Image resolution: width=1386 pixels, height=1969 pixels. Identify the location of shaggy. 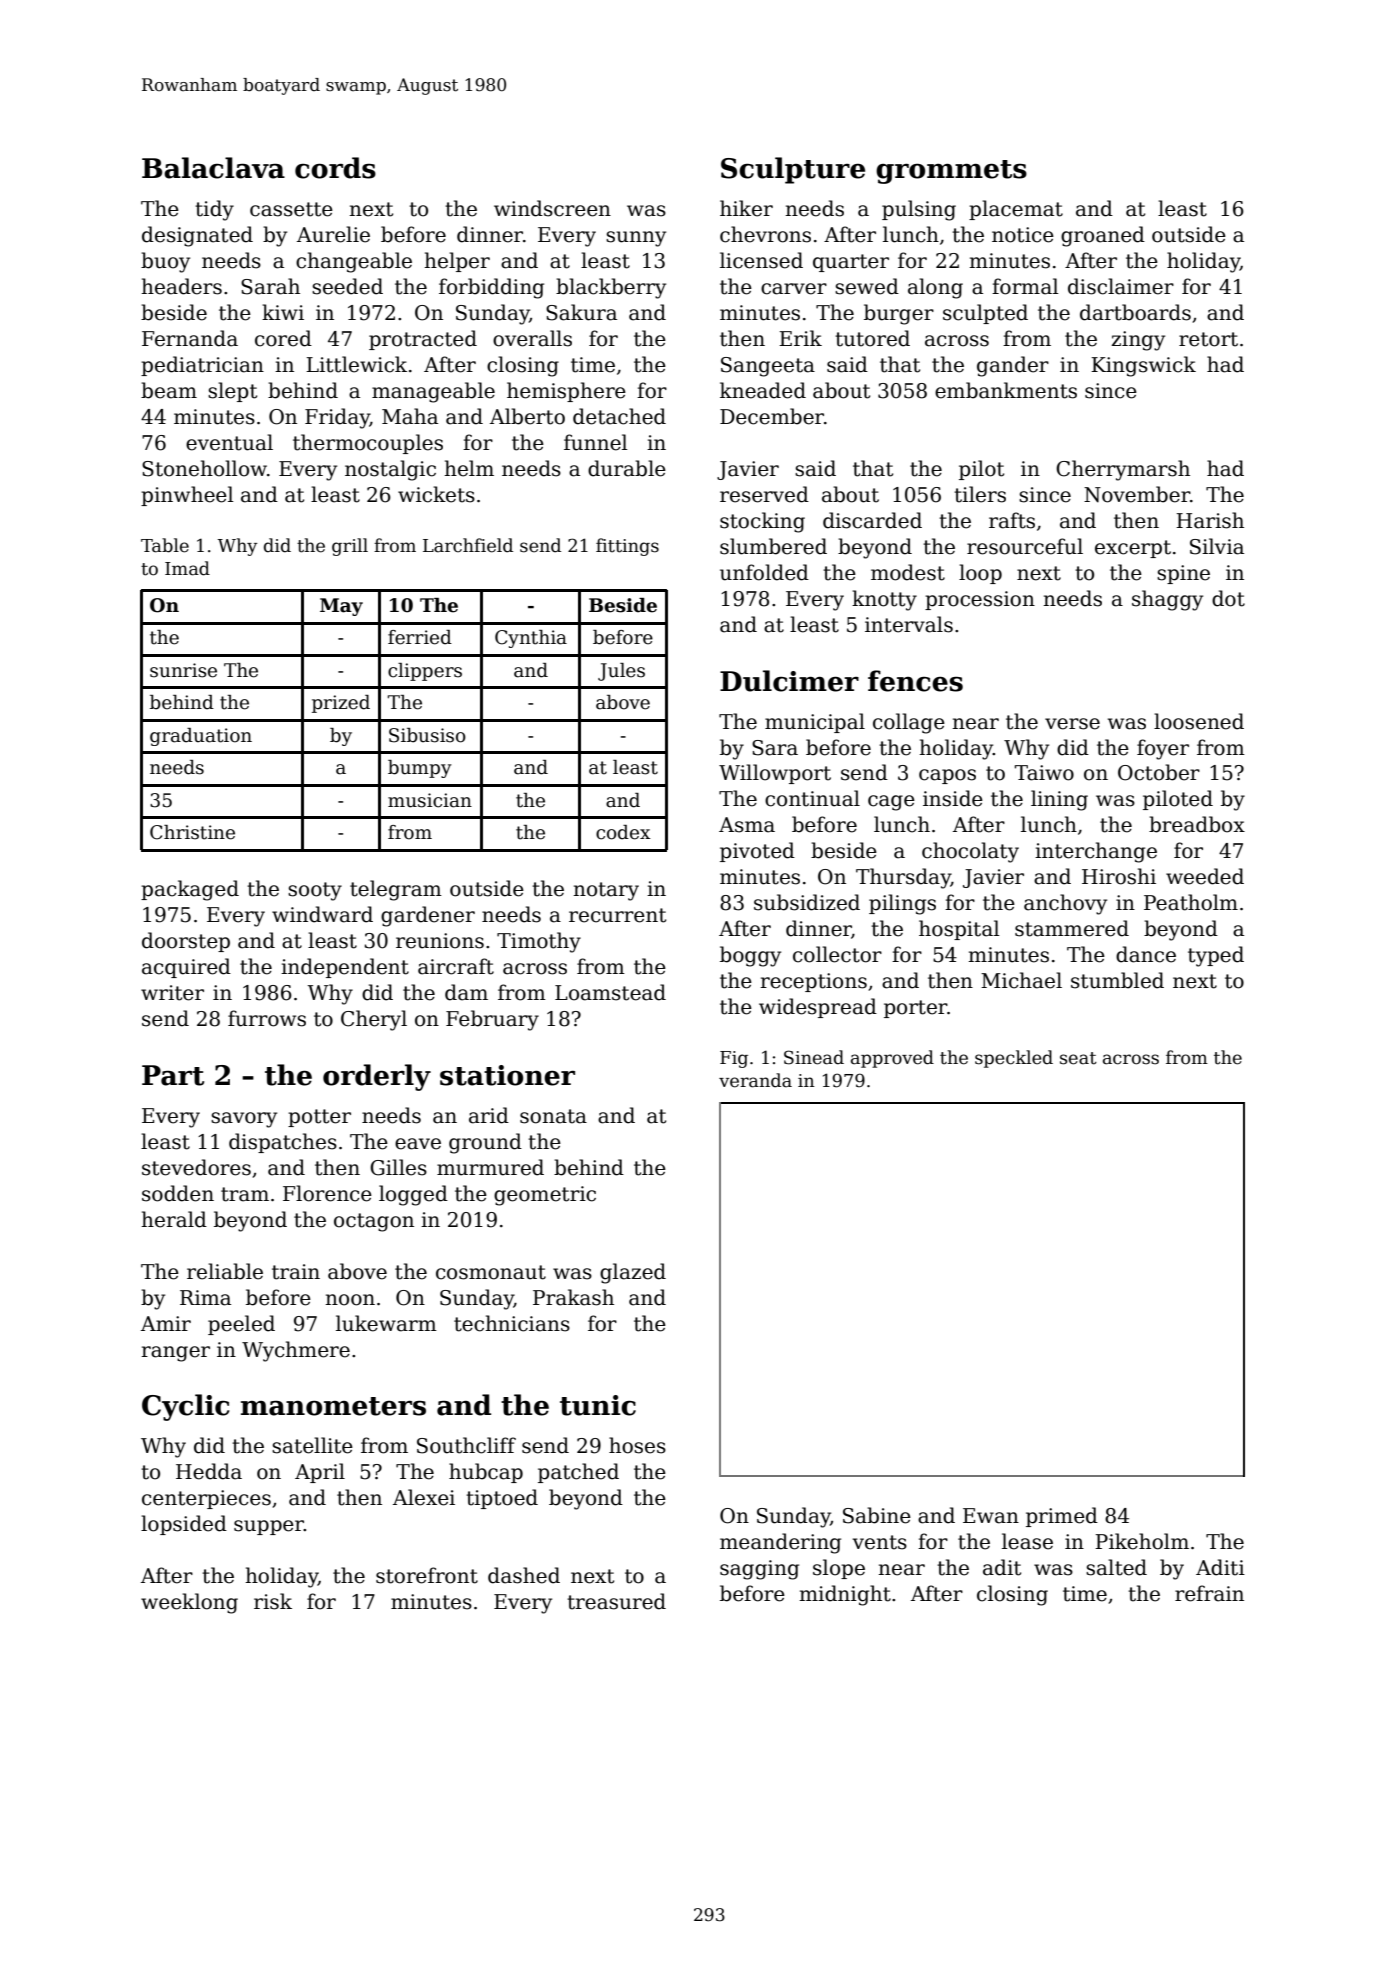
(1167, 600).
